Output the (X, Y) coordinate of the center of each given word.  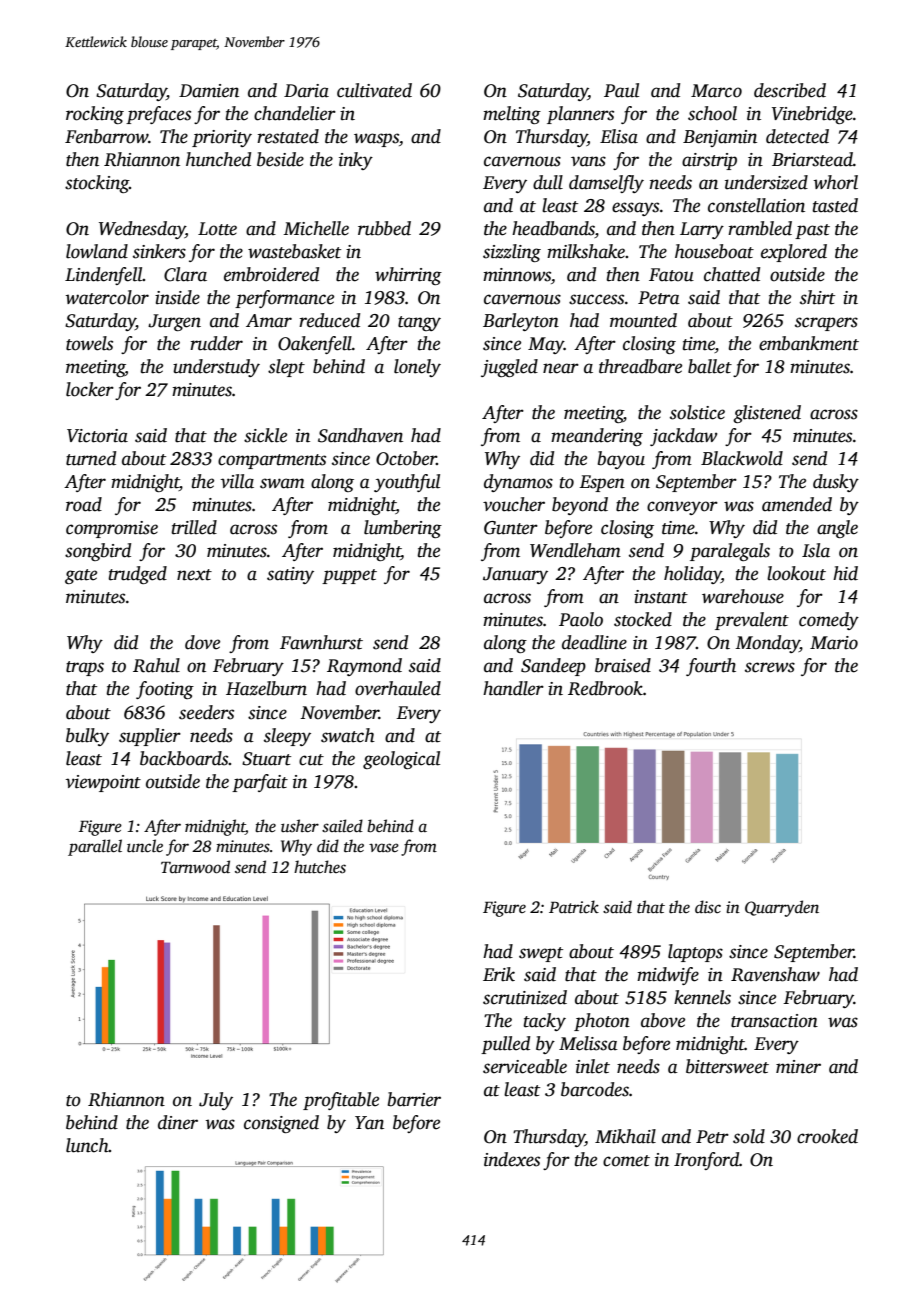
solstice (697, 412)
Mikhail (625, 1136)
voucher (514, 504)
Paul (621, 90)
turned (91, 458)
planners (580, 115)
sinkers (159, 251)
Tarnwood (195, 867)
